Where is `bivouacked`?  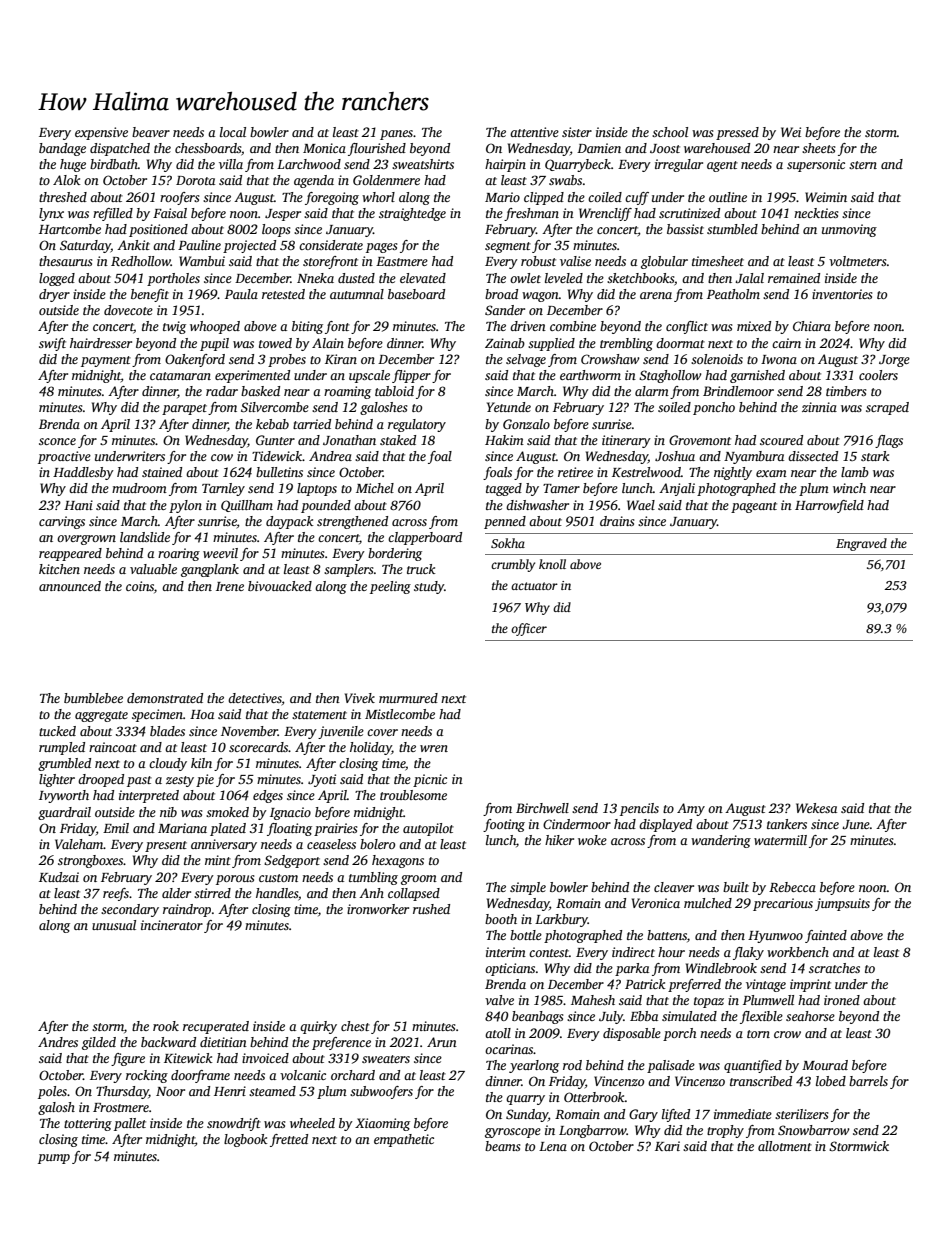
bivouacked is located at coordinates (280, 586).
